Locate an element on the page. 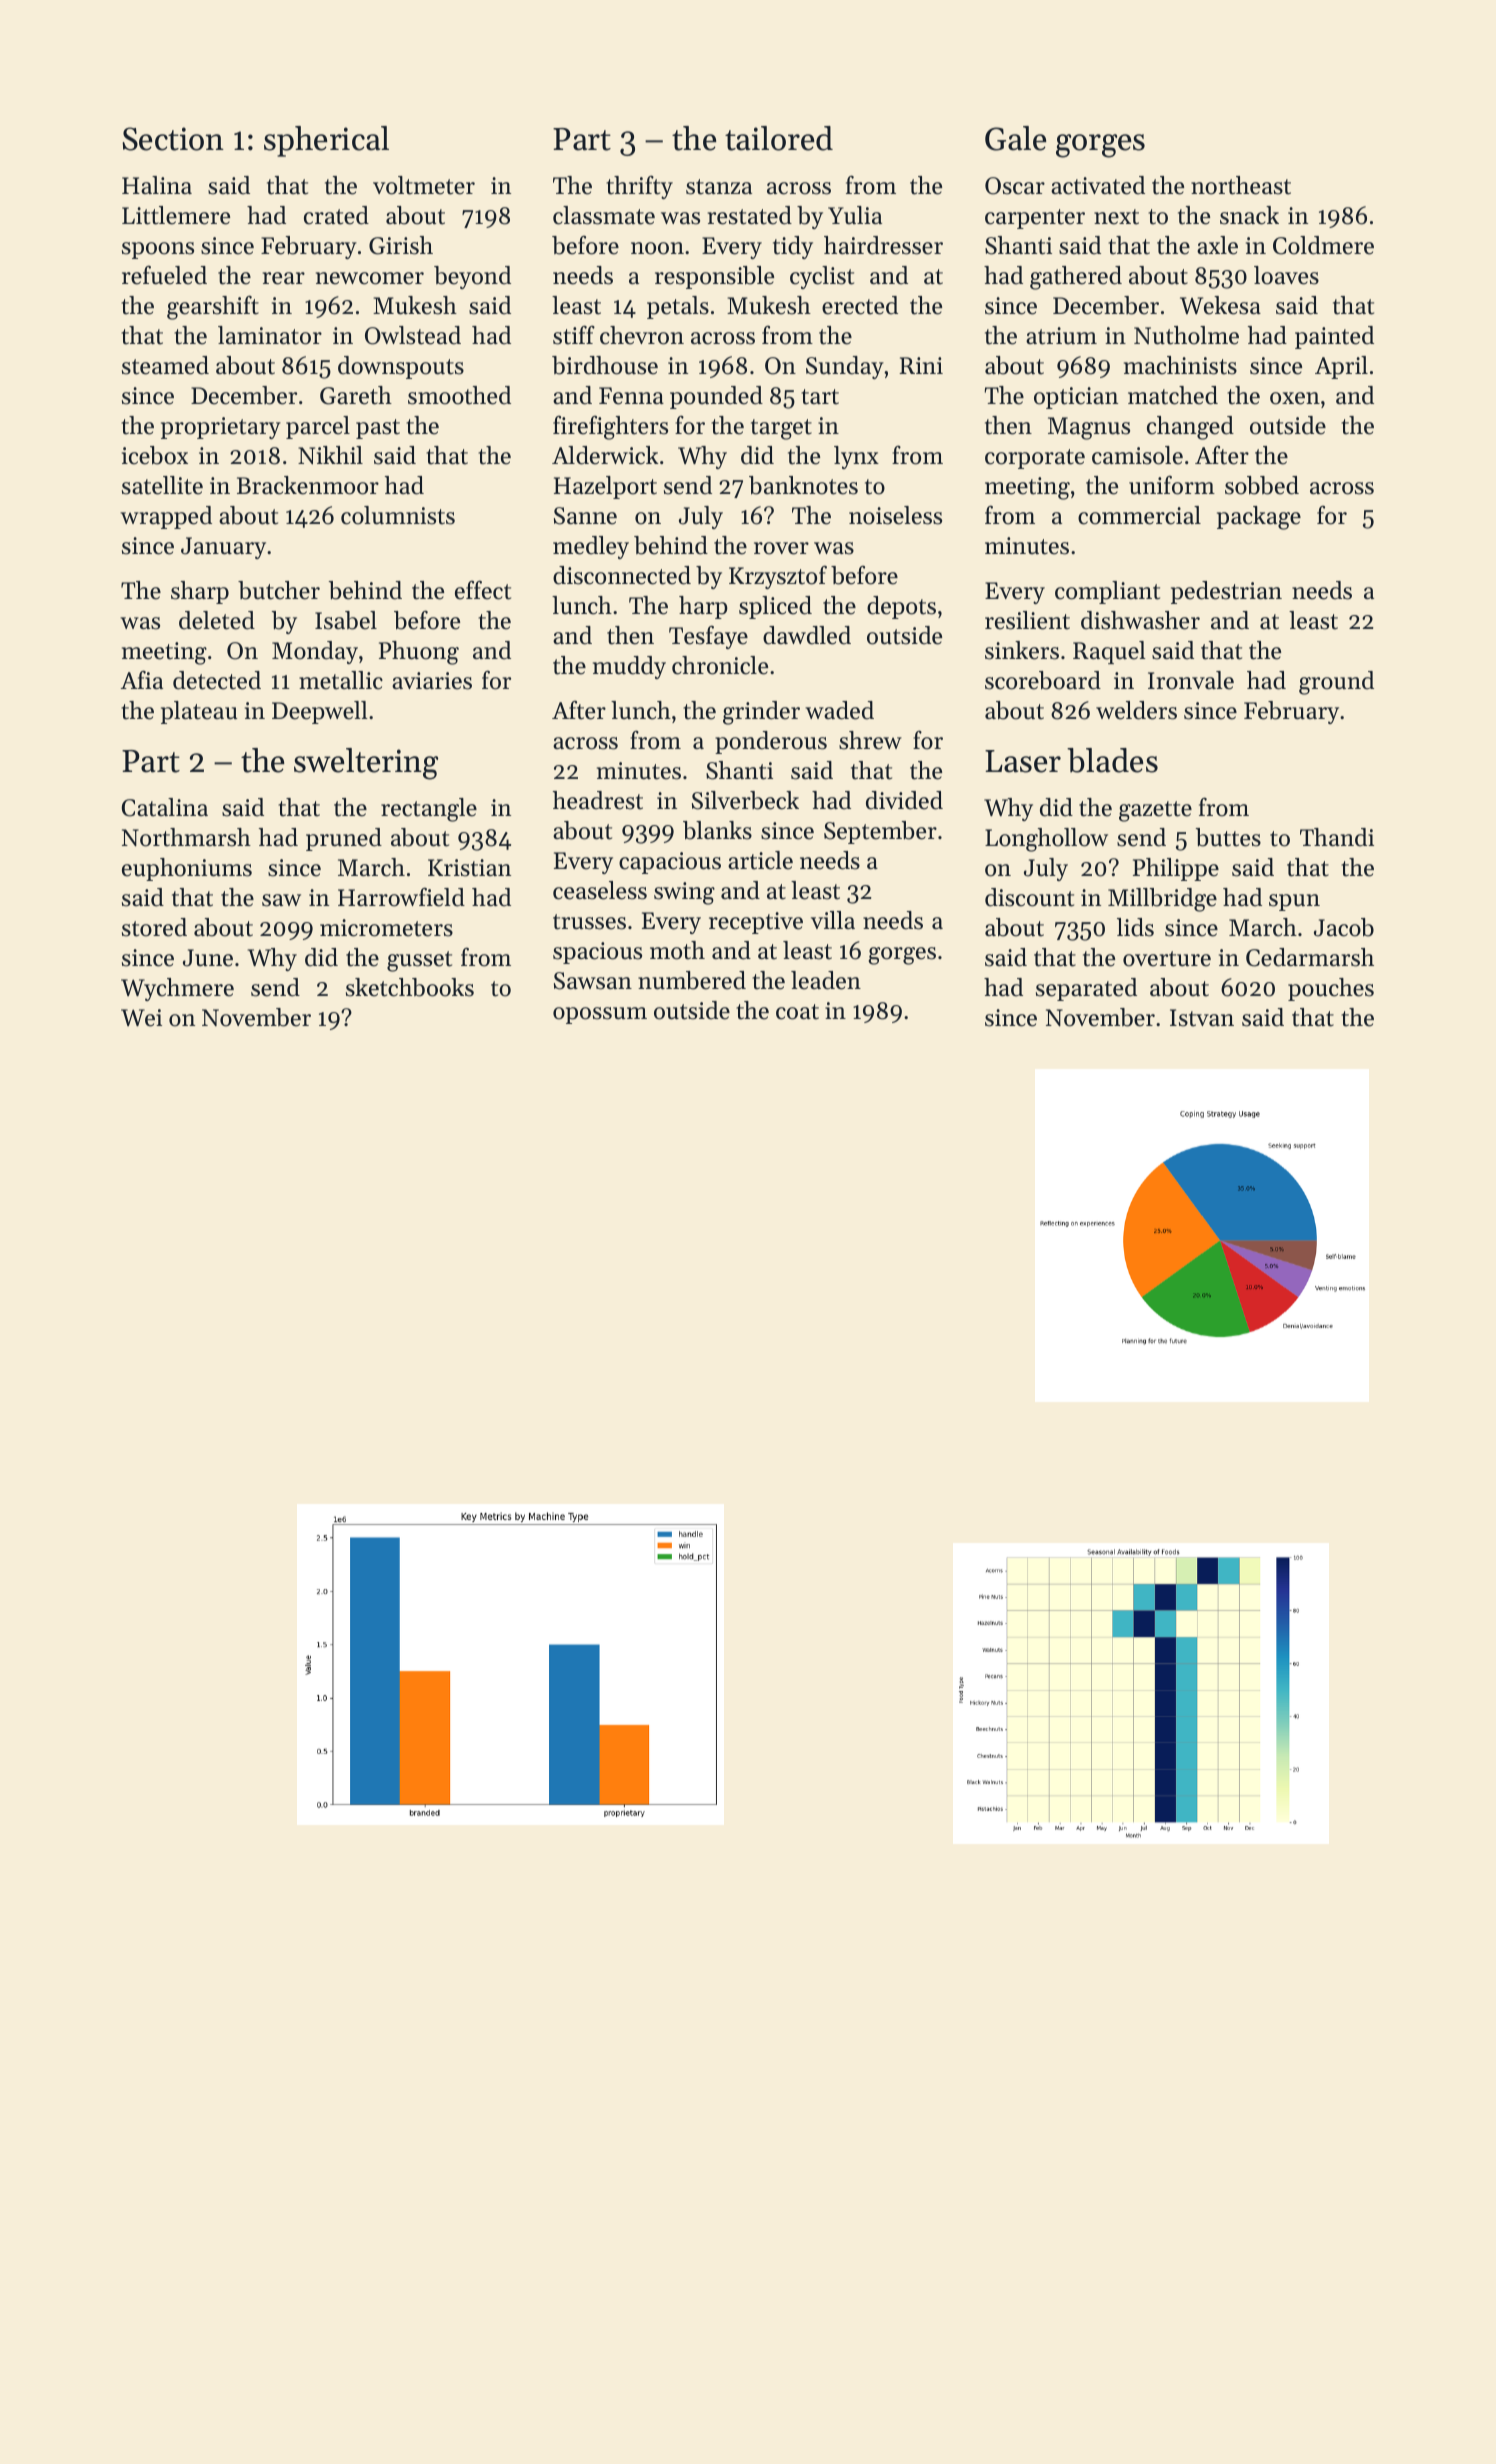 Image resolution: width=1496 pixels, height=2464 pixels. Tesfaye is located at coordinates (708, 637).
